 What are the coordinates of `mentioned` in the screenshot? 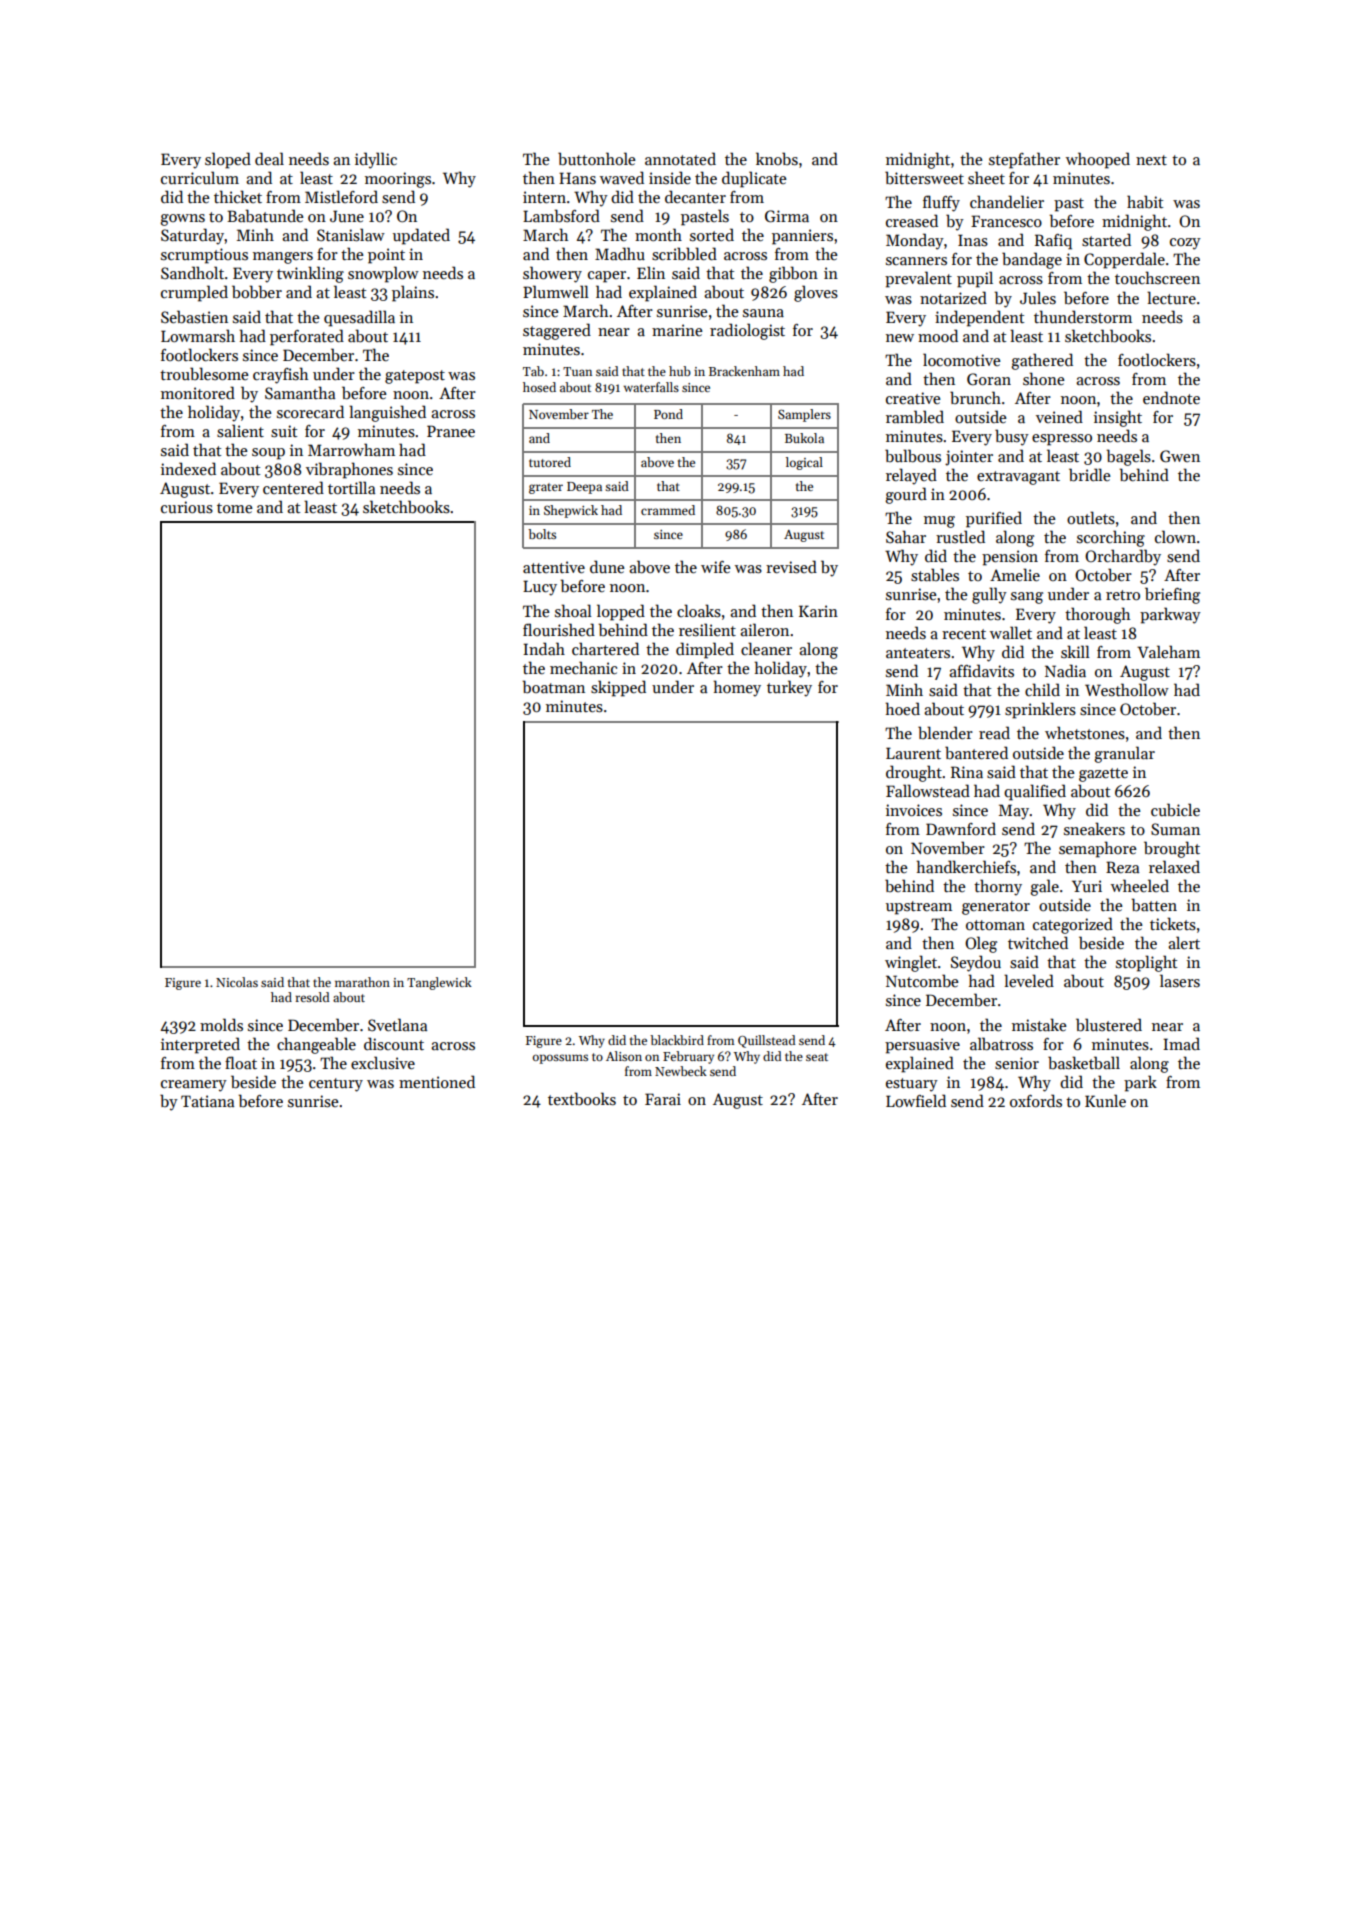 It's located at (437, 1081).
